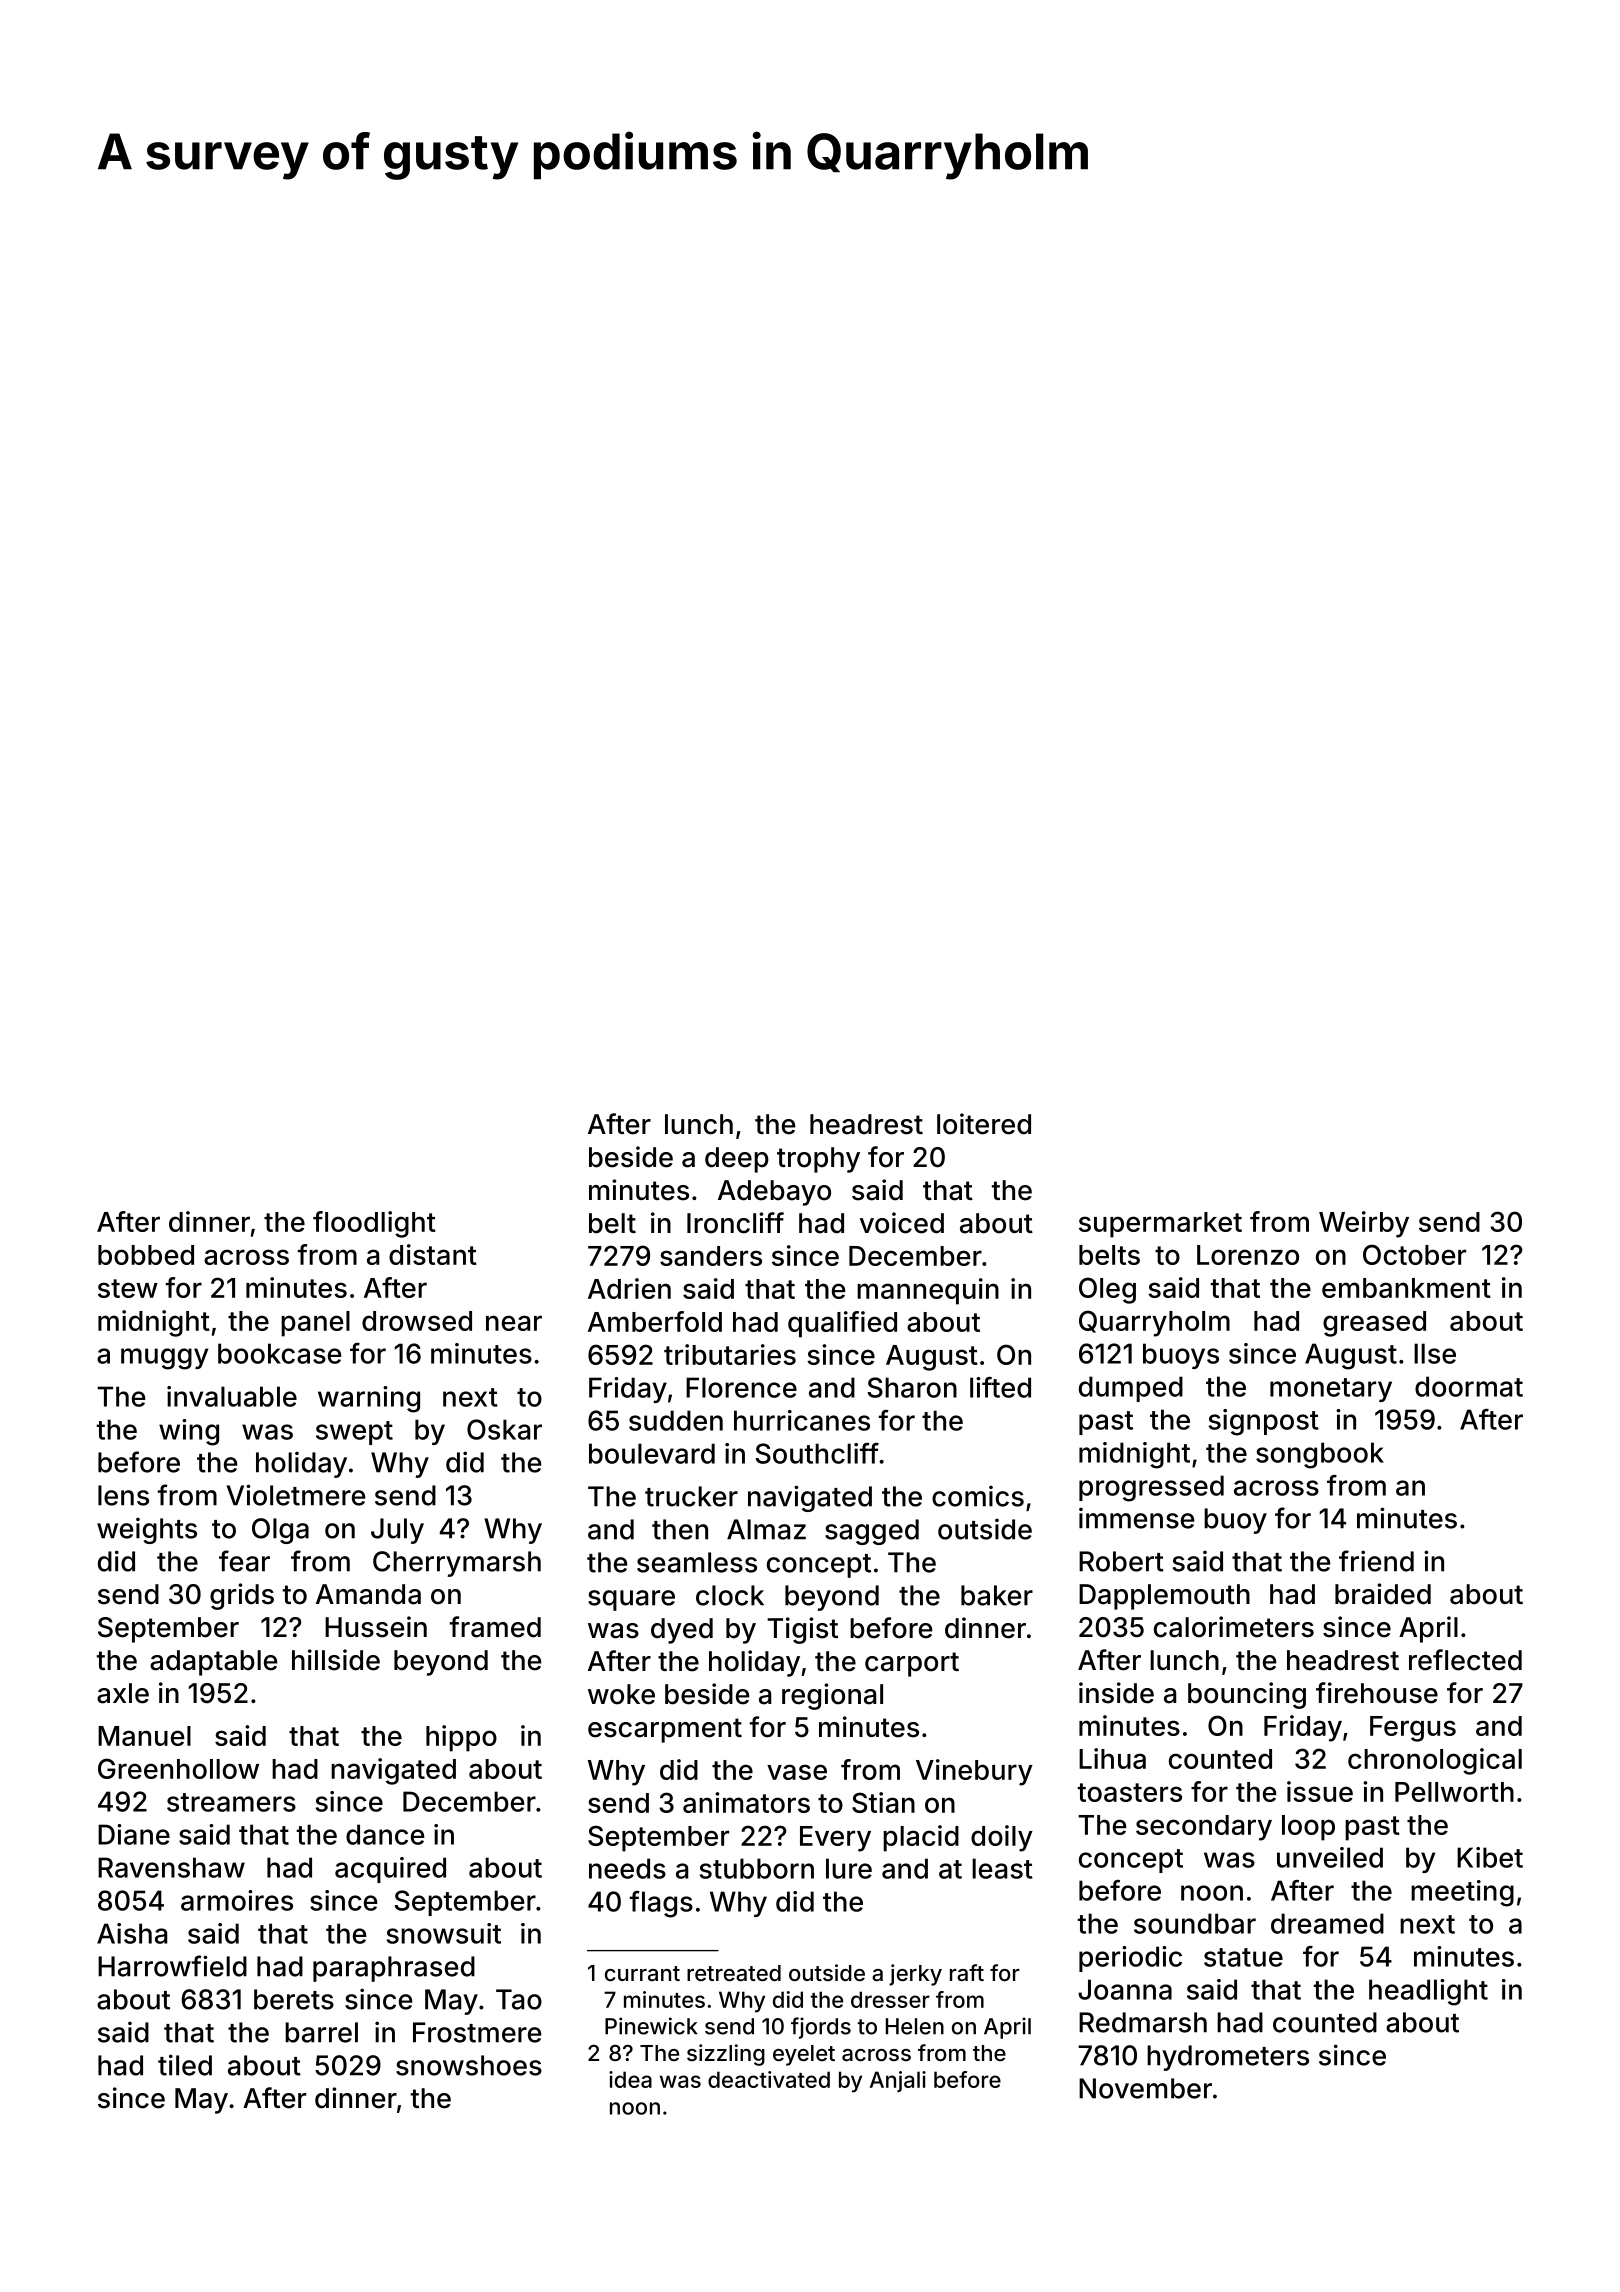 This screenshot has width=1620, height=2292. Describe the element at coordinates (1125, 1989) in the screenshot. I see `Joanna` at that location.
